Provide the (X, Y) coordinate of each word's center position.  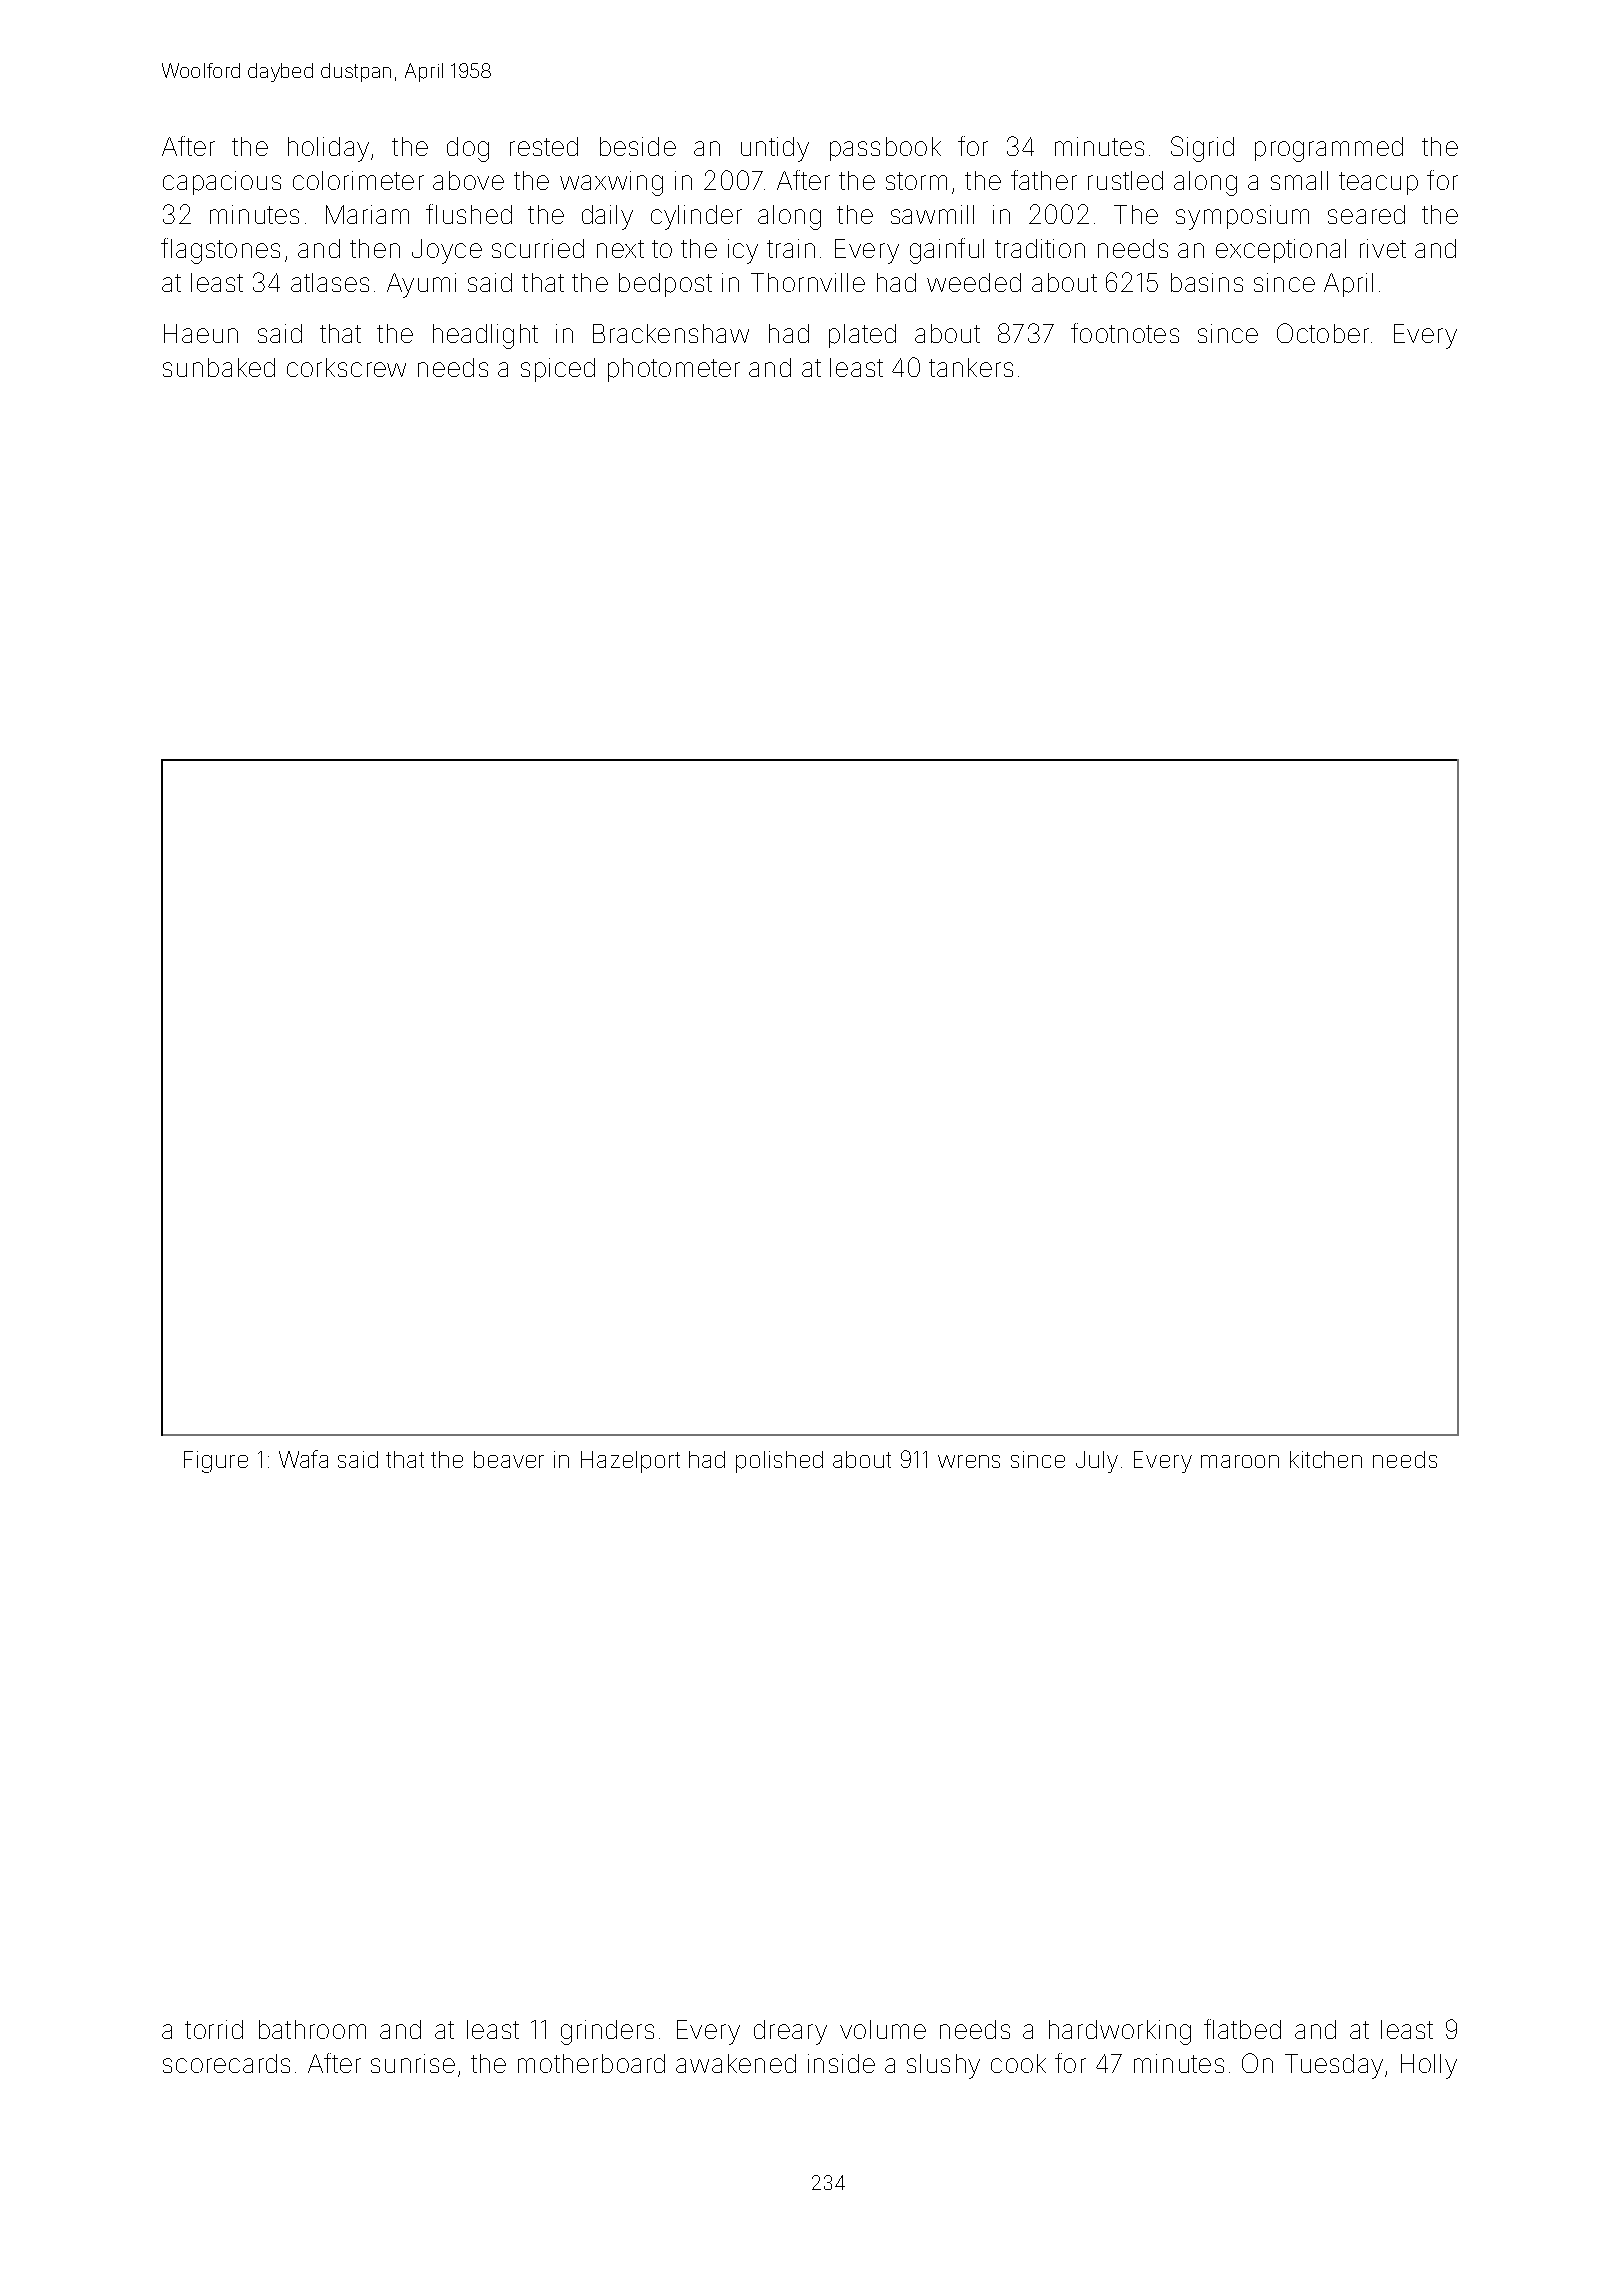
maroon (1240, 1461)
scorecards (226, 2063)
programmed (1329, 149)
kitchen (1326, 1459)
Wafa (303, 1459)
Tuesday (1334, 2066)
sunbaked (219, 367)
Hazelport (630, 1462)
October (1323, 333)
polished (779, 1462)
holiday (328, 149)
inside (841, 2063)
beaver (509, 1459)
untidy (775, 149)
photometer (674, 370)
